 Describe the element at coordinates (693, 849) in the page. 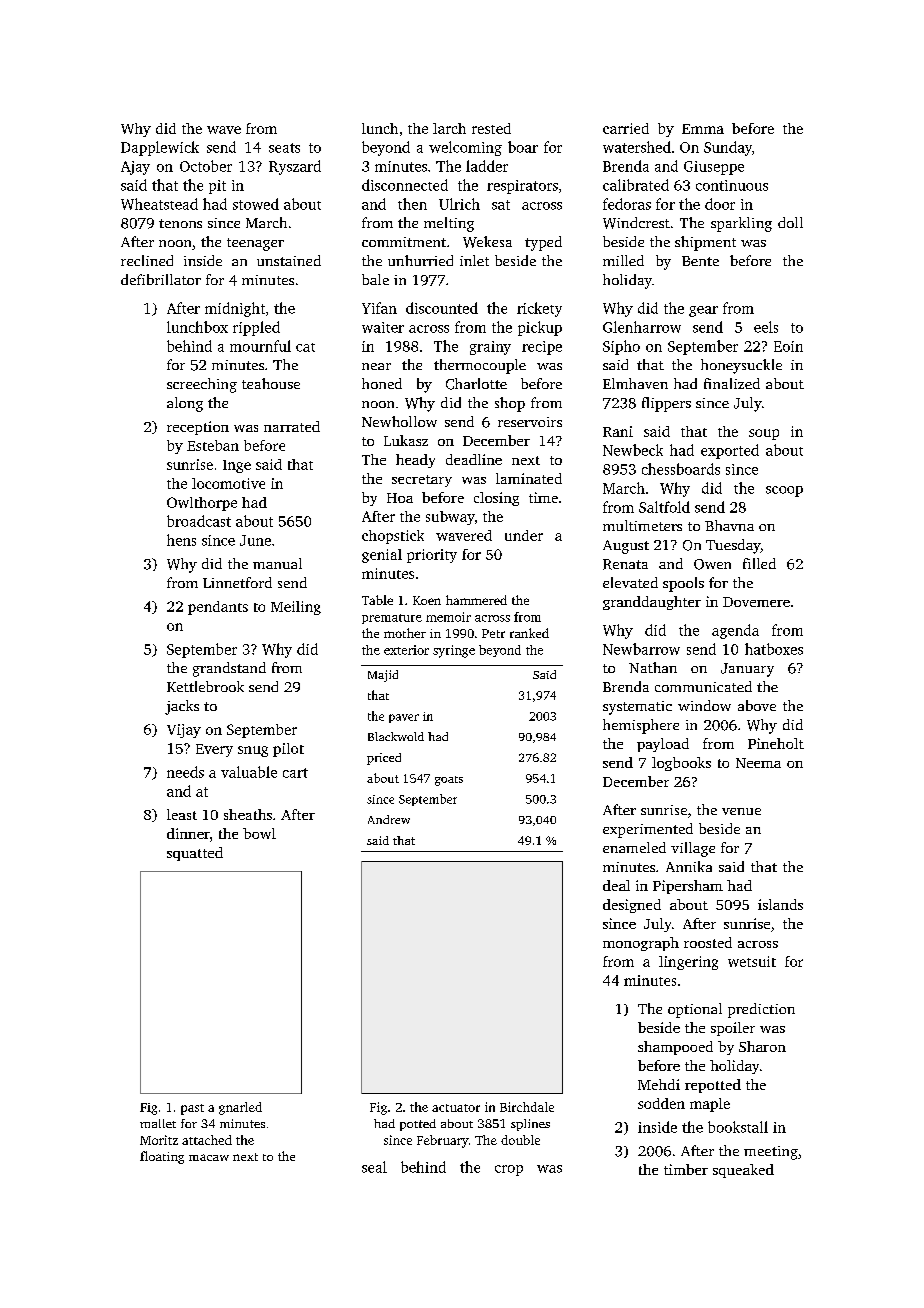

I see `village` at that location.
